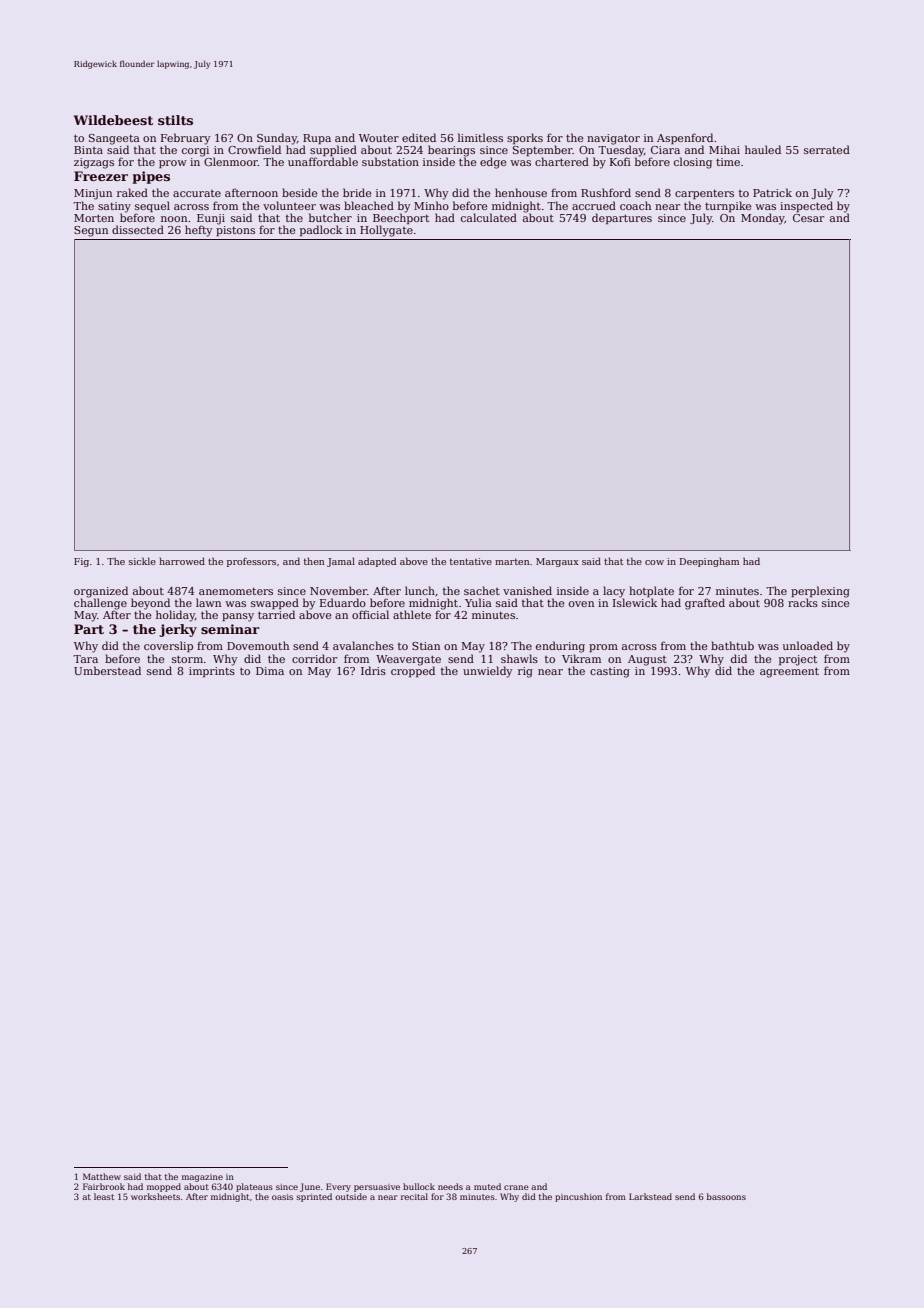  I want to click on Margaux, so click(557, 562).
